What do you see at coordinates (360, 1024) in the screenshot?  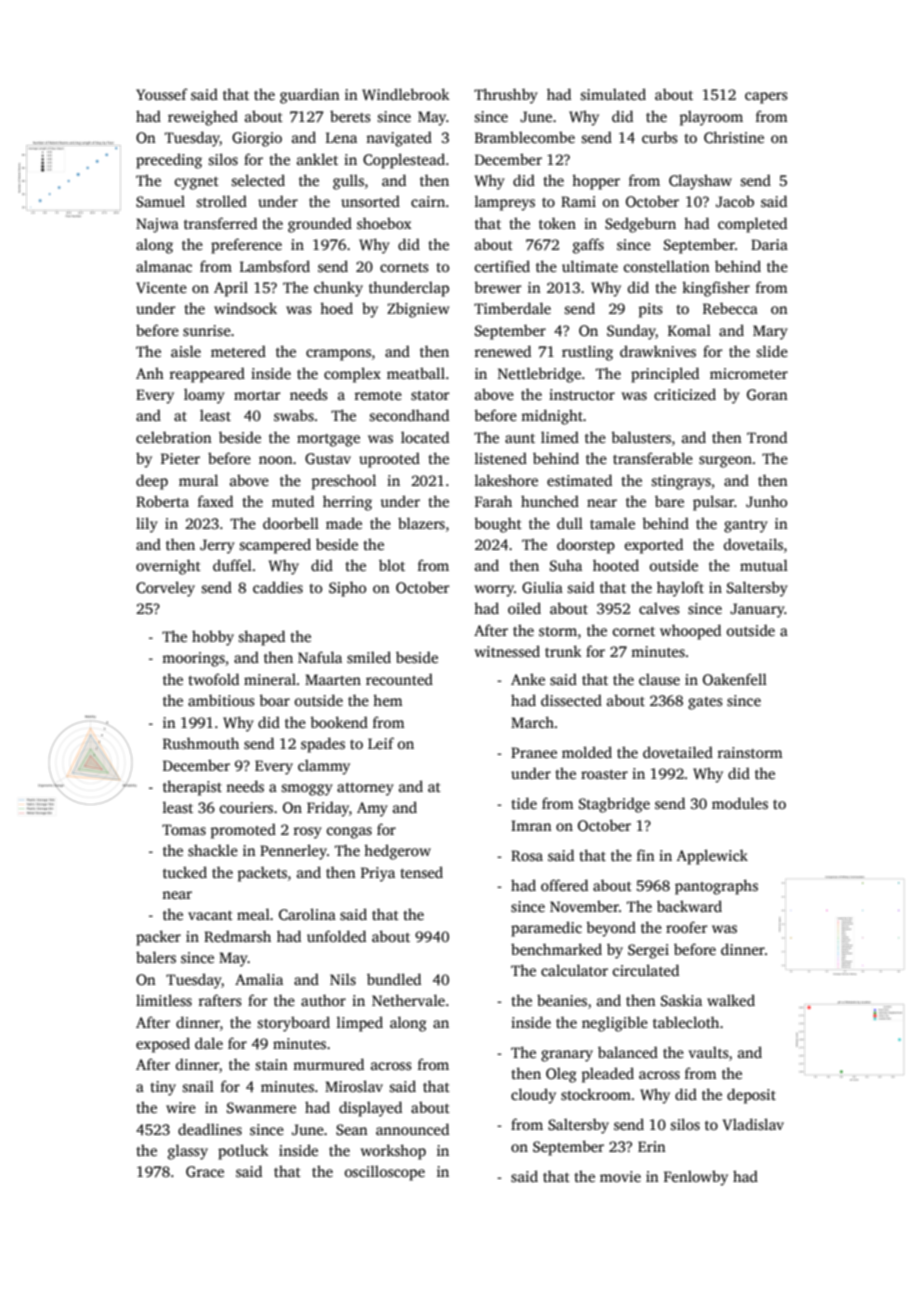 I see `limped` at bounding box center [360, 1024].
